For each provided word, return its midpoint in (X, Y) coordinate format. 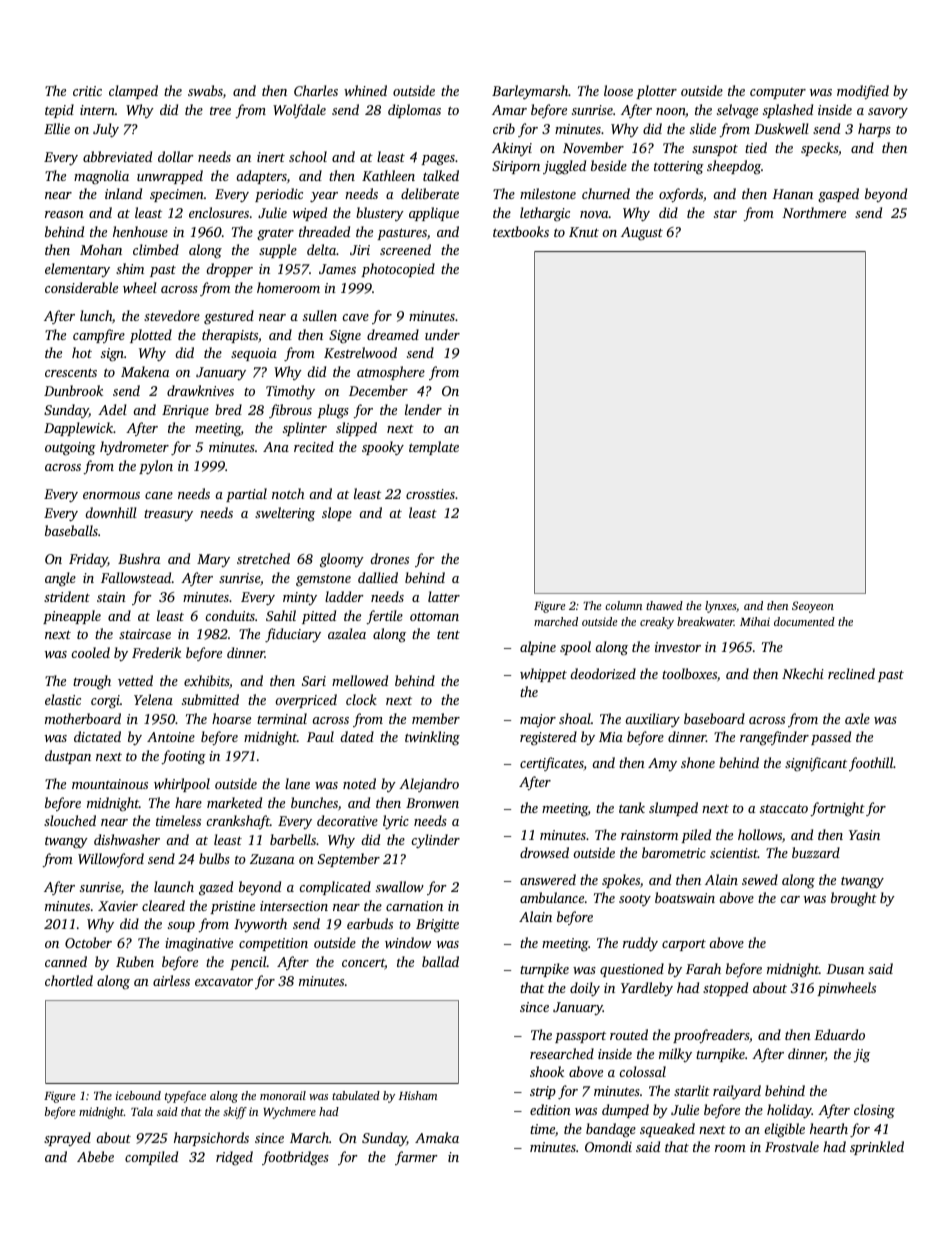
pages (438, 160)
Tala (142, 1111)
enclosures (219, 212)
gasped (838, 195)
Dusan (845, 969)
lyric (396, 822)
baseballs (71, 530)
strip (543, 1092)
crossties (430, 494)
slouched (70, 820)
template (434, 448)
